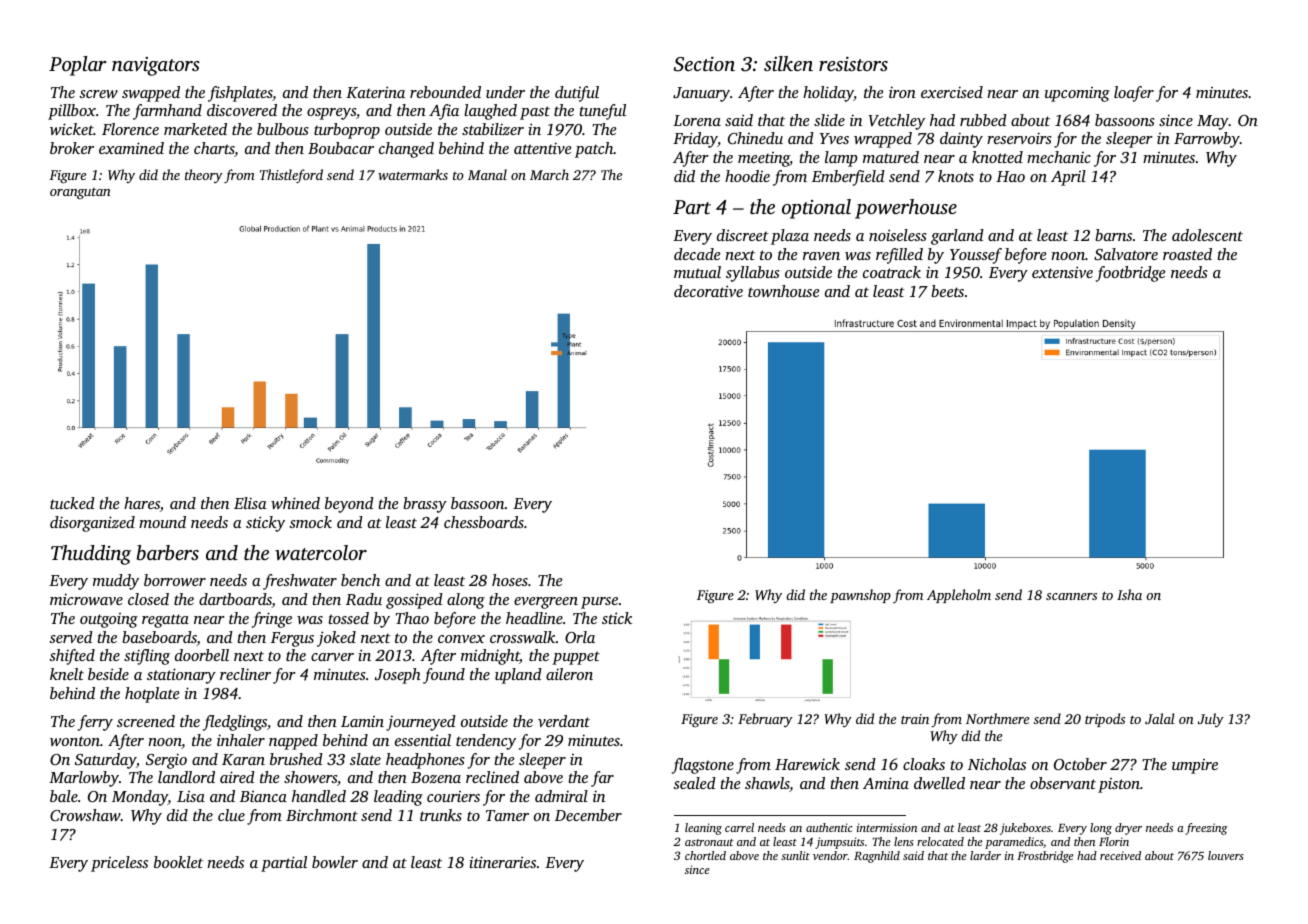 This page has width=1308, height=924. I want to click on umpire, so click(1195, 766).
